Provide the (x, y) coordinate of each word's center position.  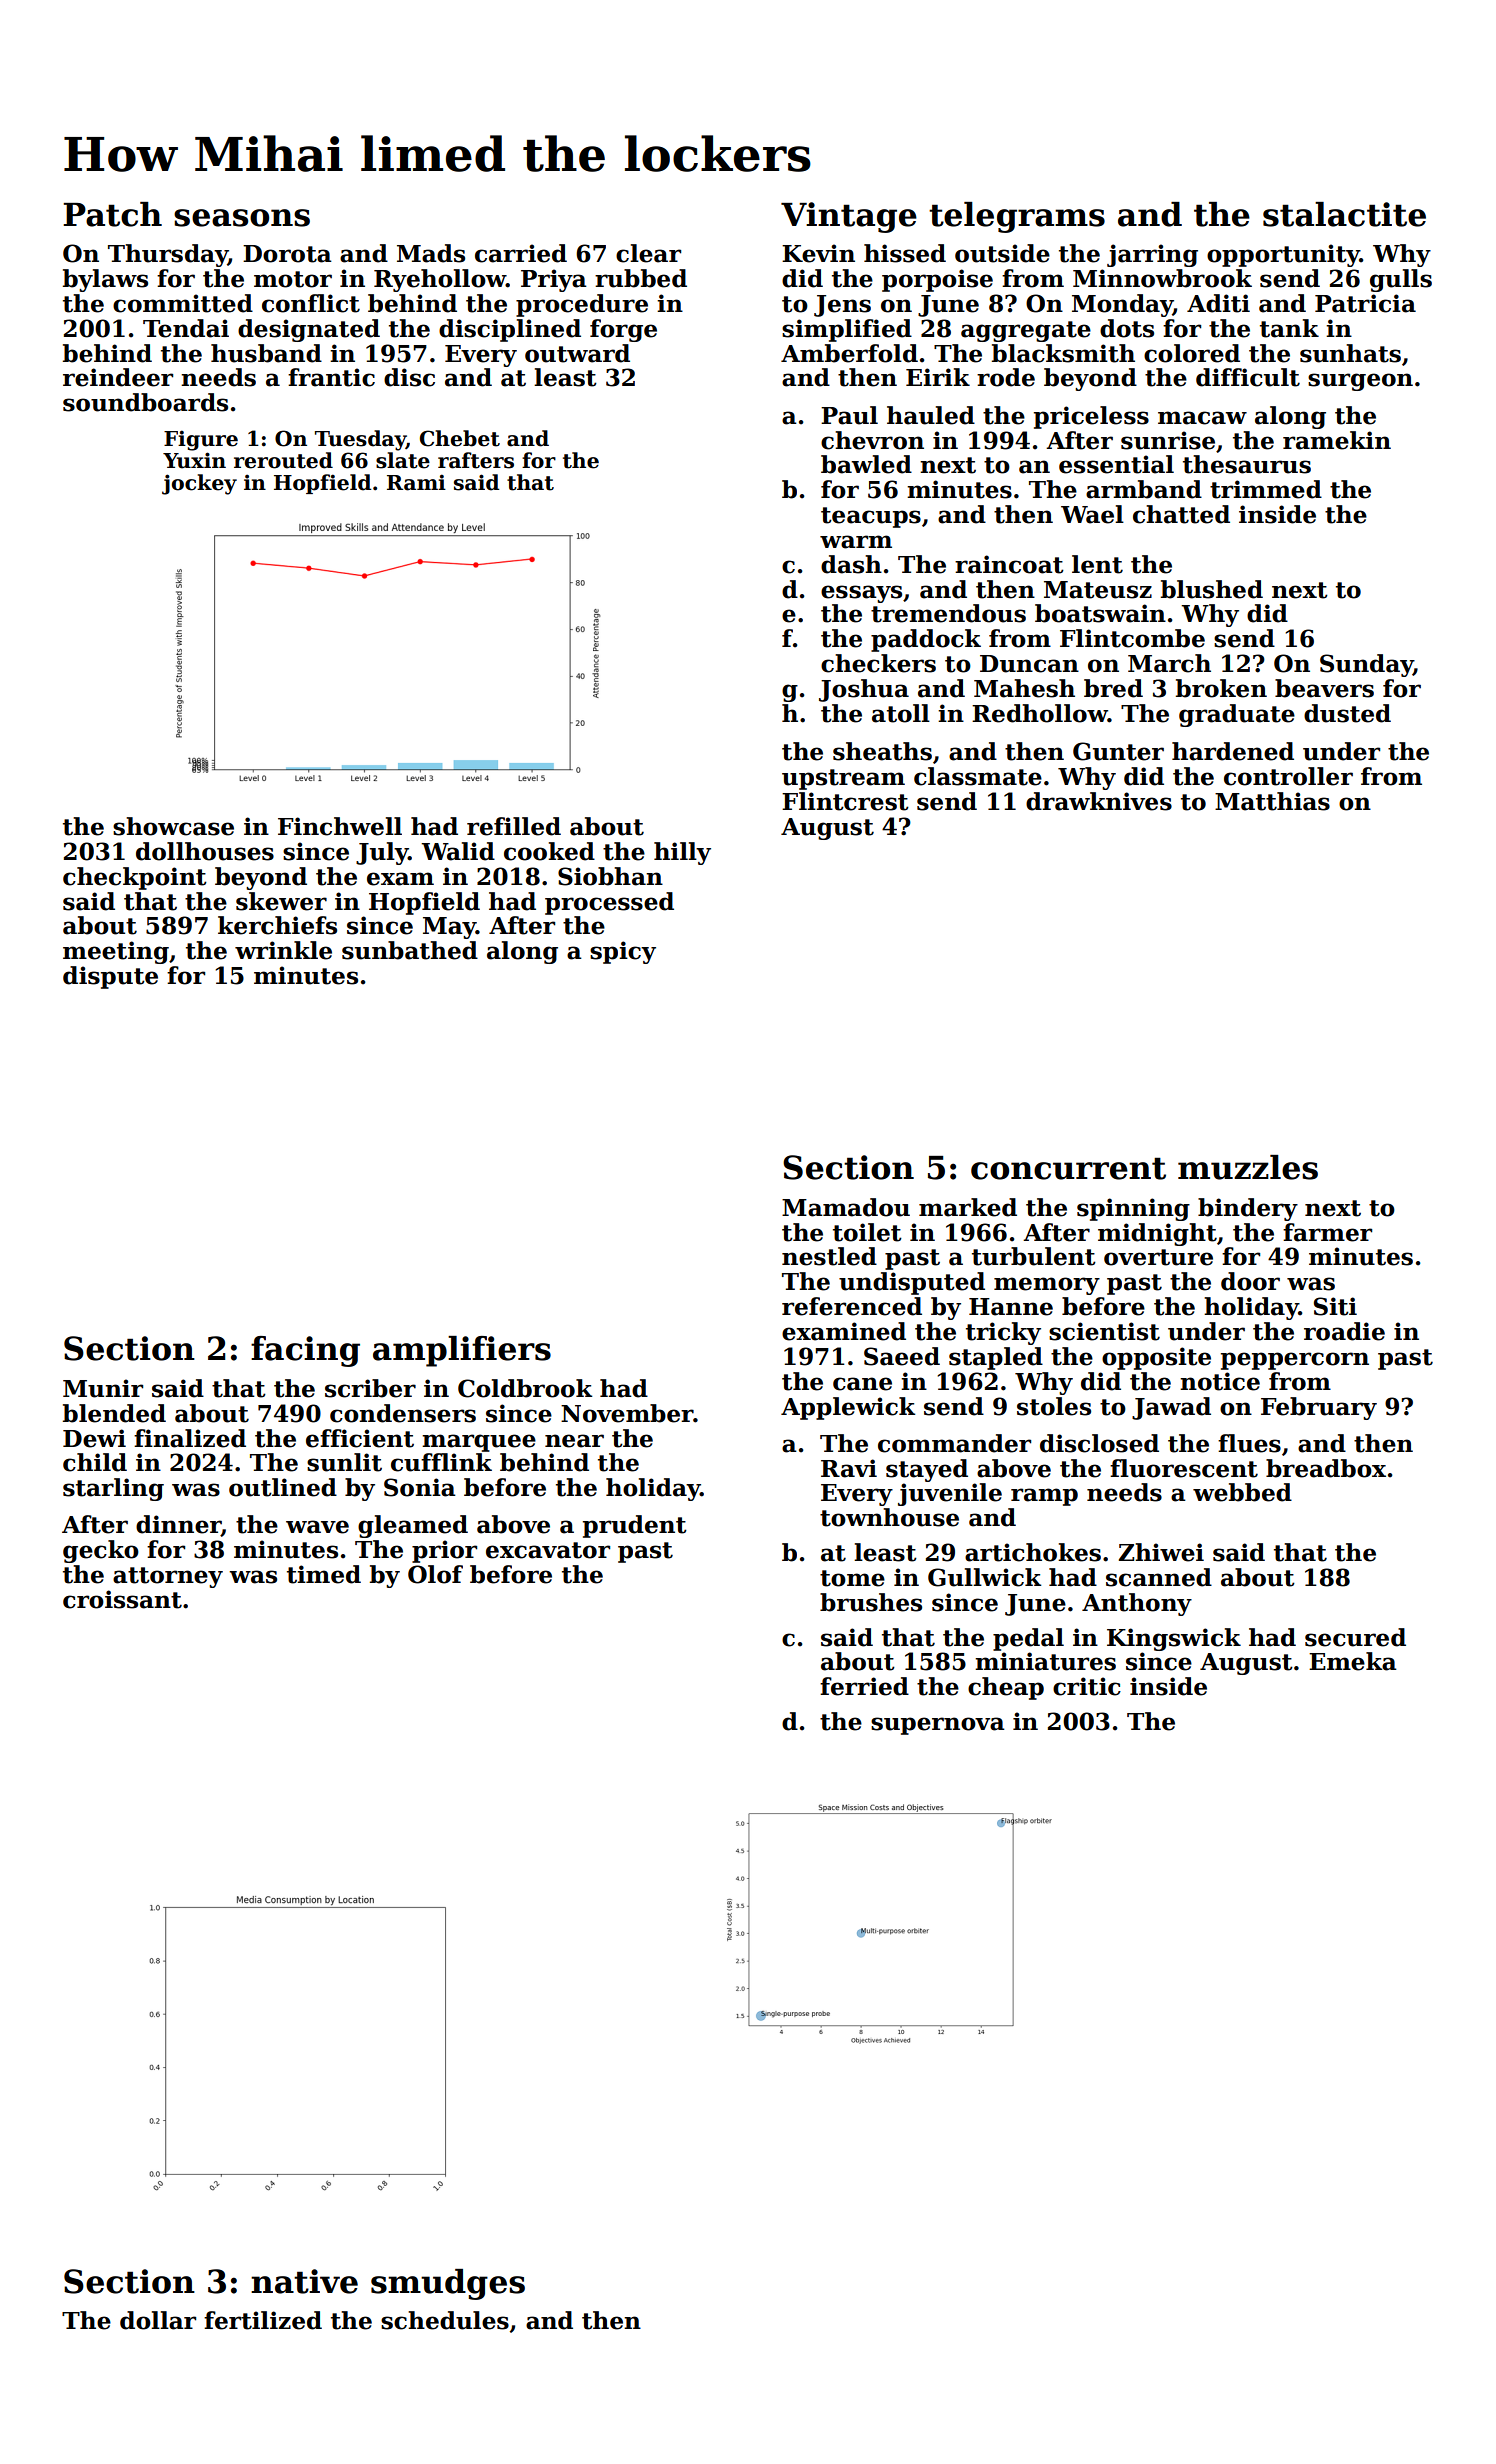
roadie (1344, 1331)
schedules (445, 2320)
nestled (829, 1256)
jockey (199, 484)
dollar (158, 2320)
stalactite (1344, 214)
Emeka (1353, 1661)
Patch (112, 214)
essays (861, 594)
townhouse (889, 1517)
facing (305, 1351)
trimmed (1266, 489)
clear (648, 253)
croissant (122, 1599)
